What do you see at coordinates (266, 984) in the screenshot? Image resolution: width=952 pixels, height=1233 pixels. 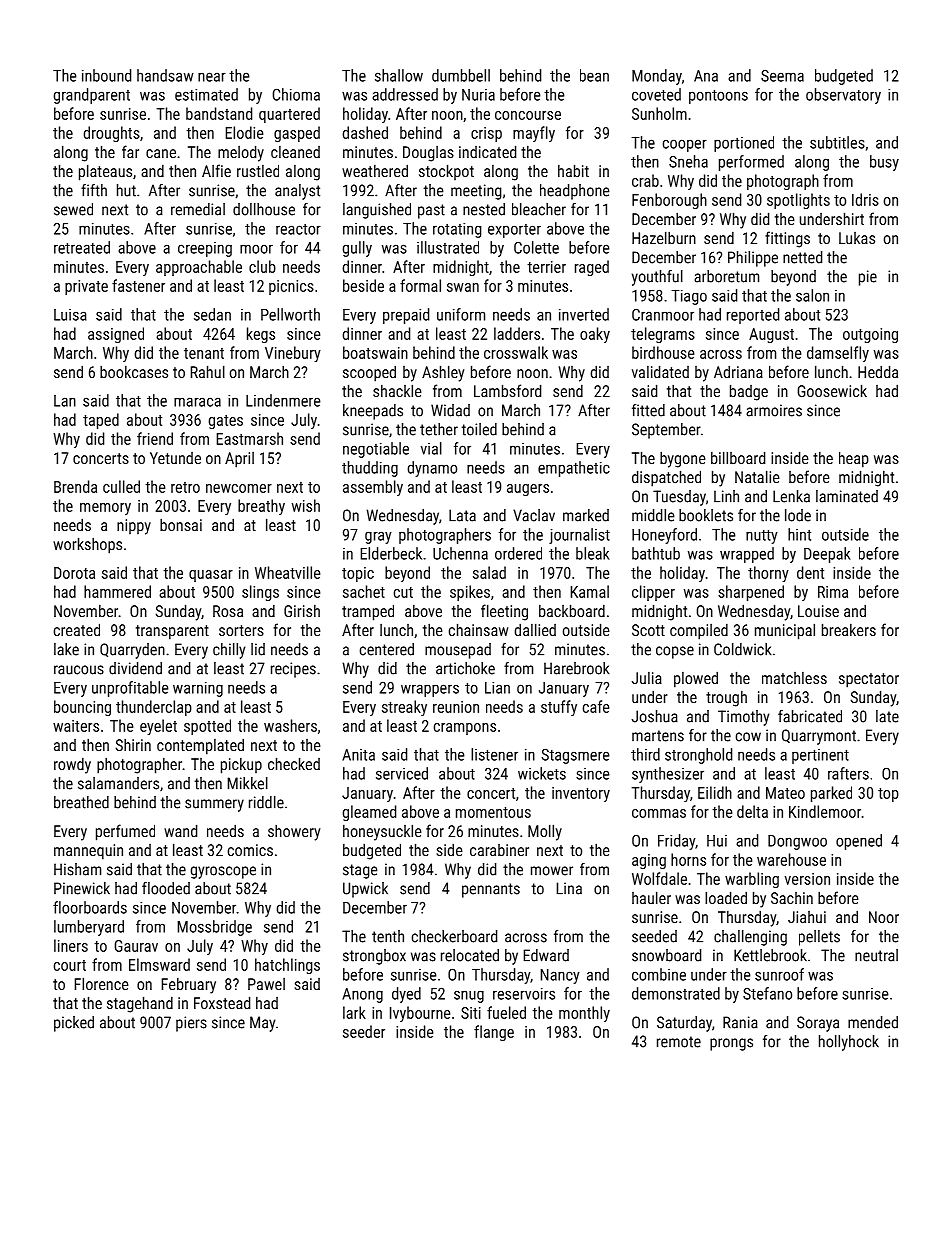 I see `Pawel` at bounding box center [266, 984].
